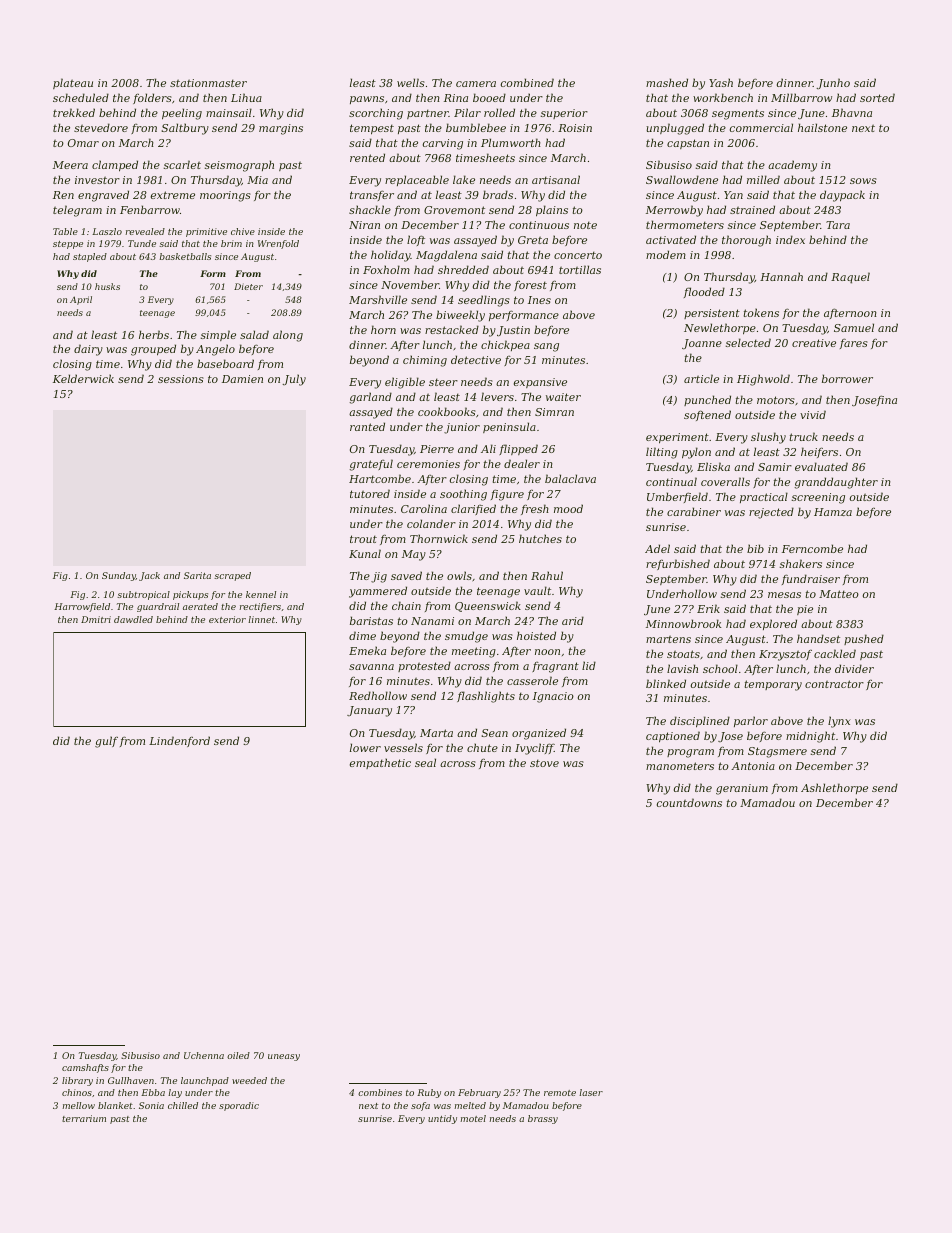 The image size is (952, 1233). I want to click on Harrowfield, so click(82, 607).
